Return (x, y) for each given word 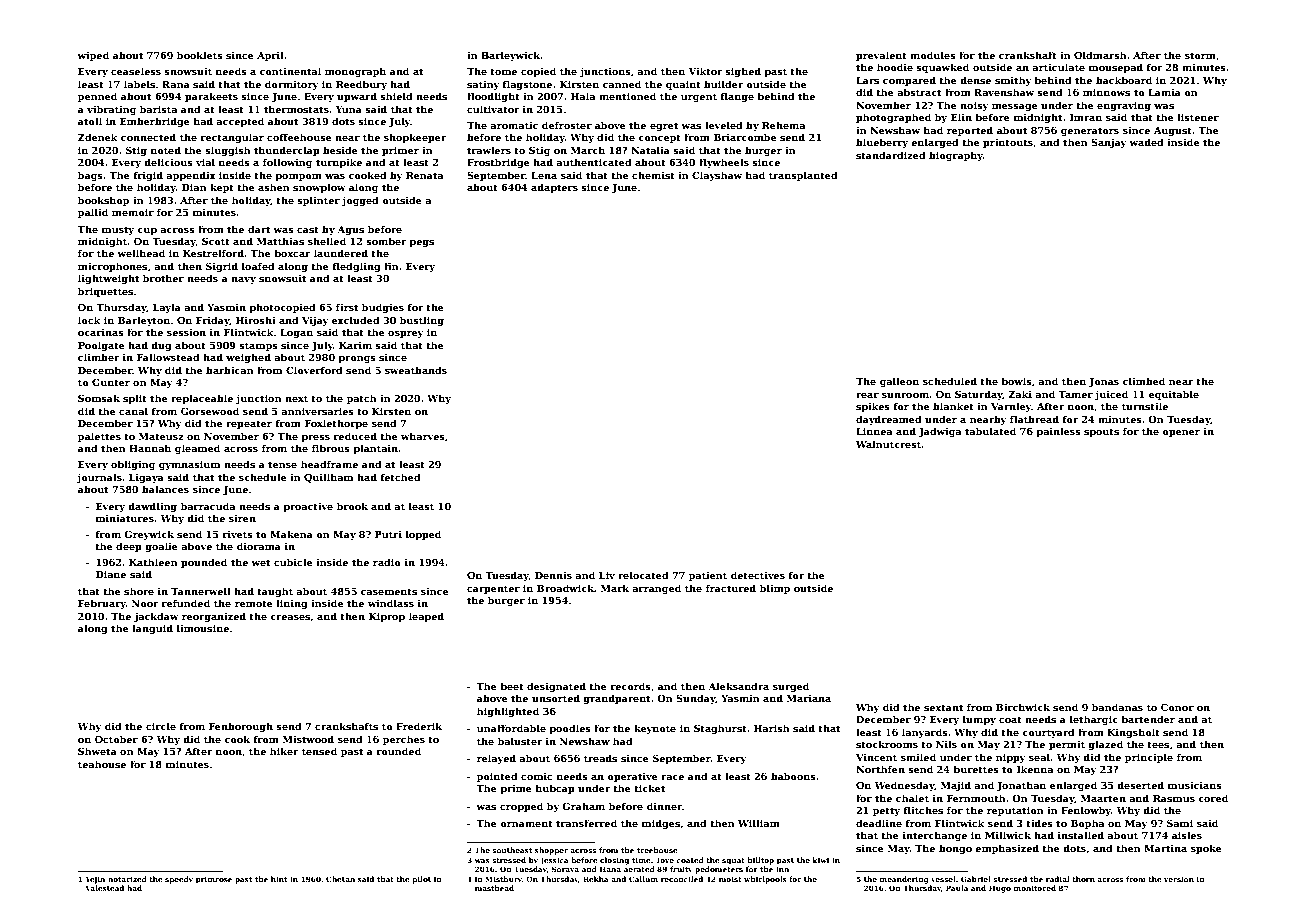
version (1179, 879)
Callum (643, 879)
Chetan (340, 879)
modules (933, 55)
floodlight (493, 97)
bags (90, 176)
